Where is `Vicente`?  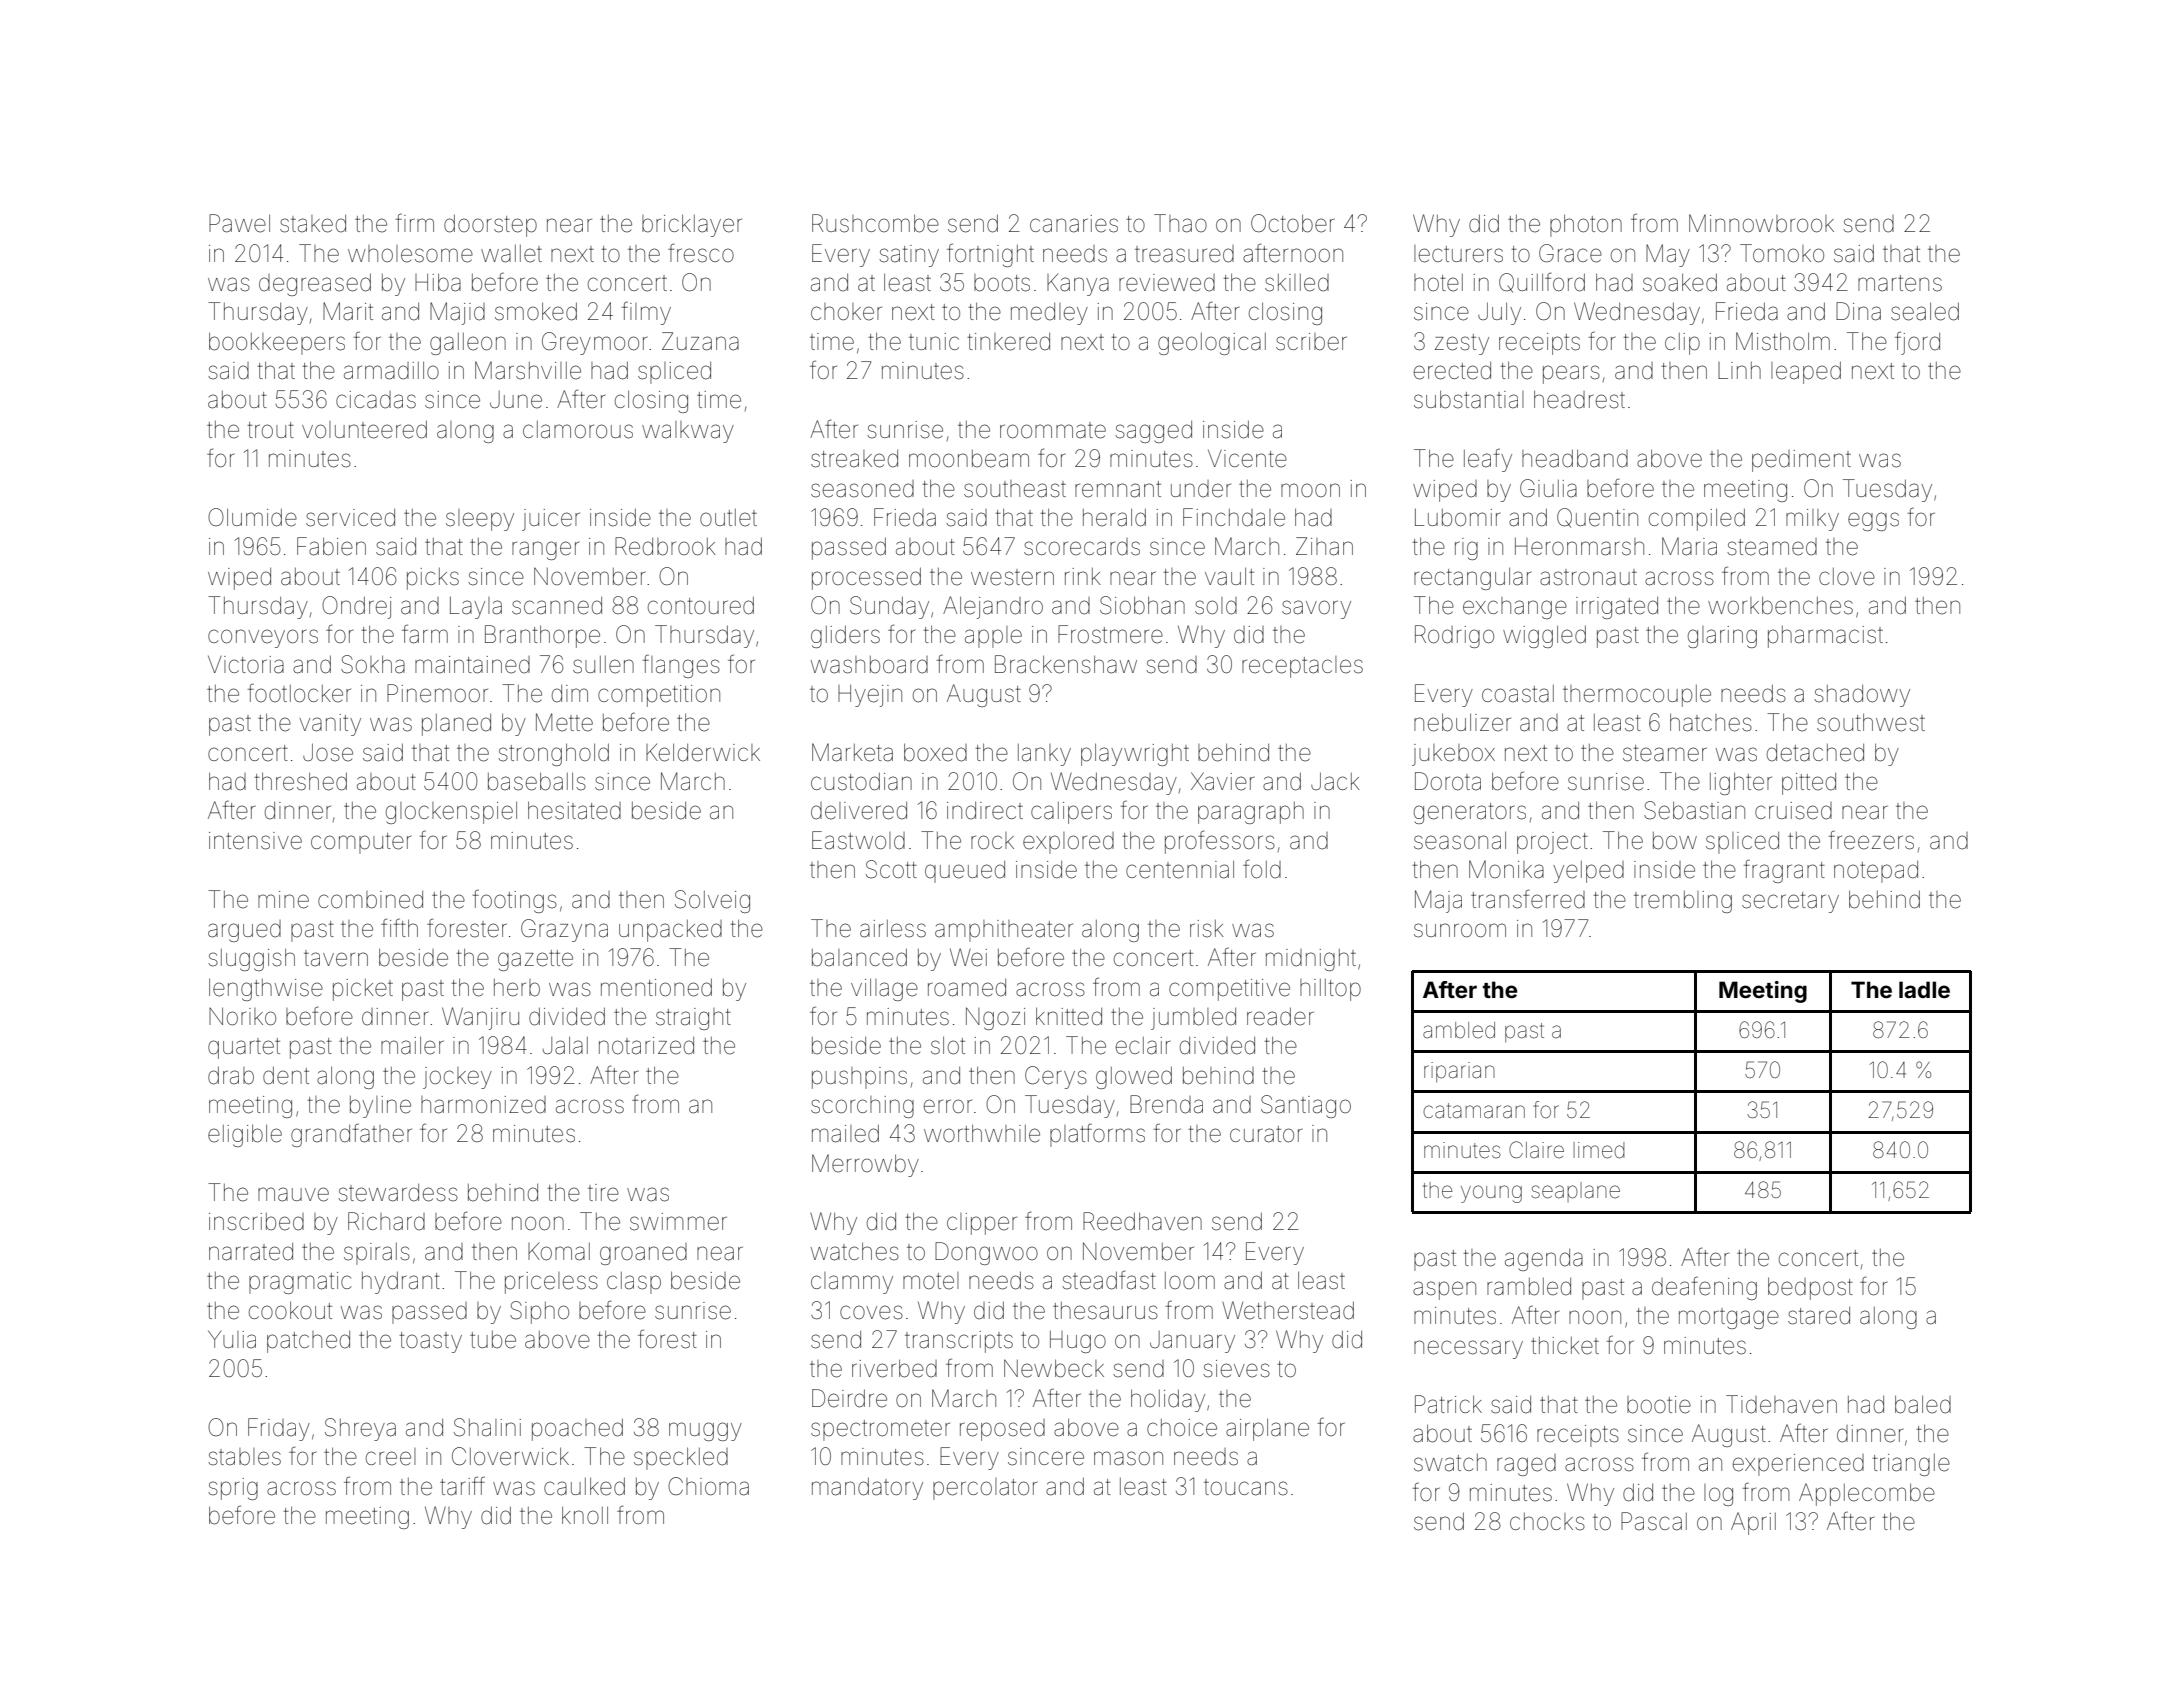
Vicente is located at coordinates (1247, 459).
